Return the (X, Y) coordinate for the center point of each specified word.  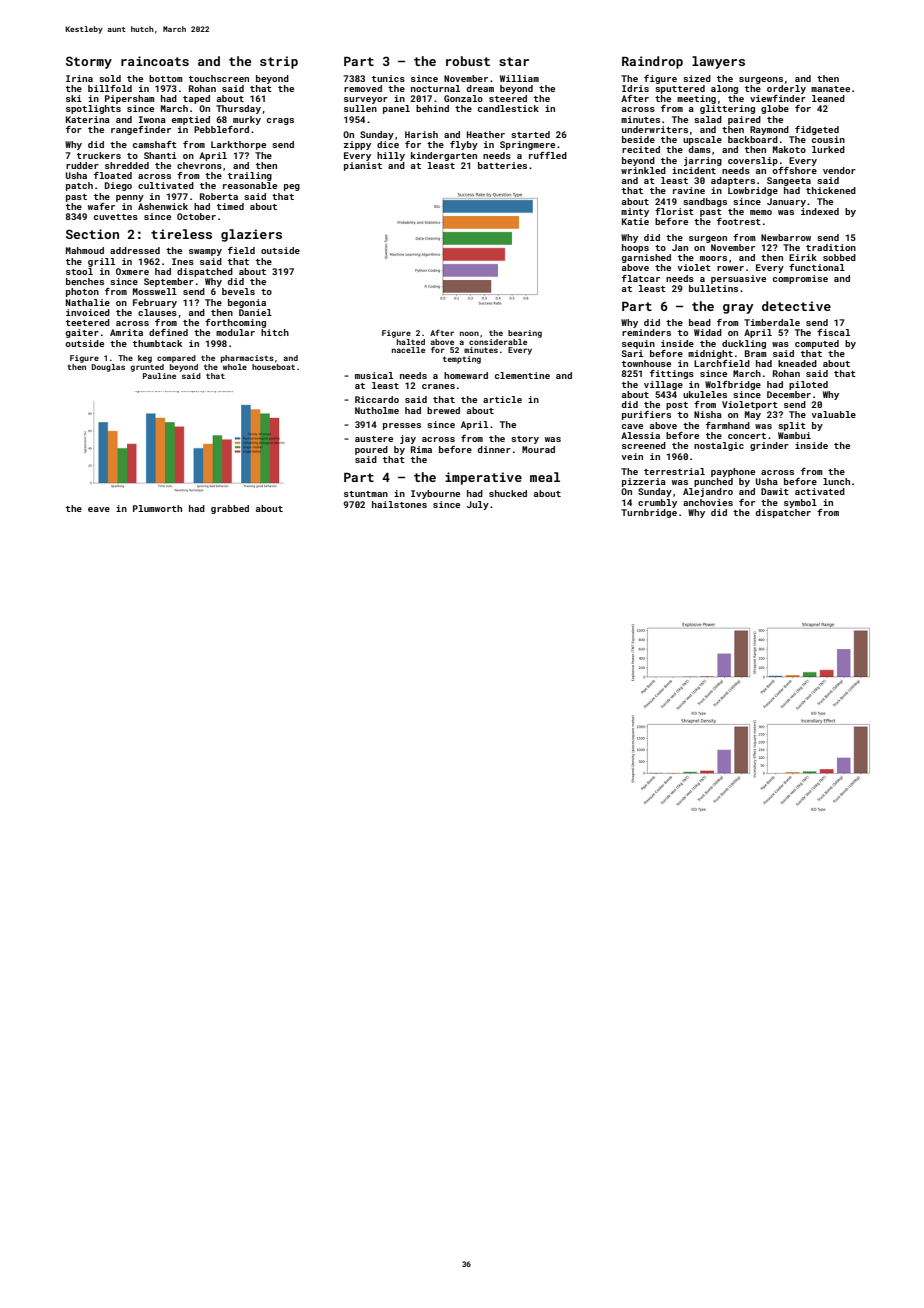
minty (635, 212)
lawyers (718, 62)
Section (92, 234)
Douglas (108, 368)
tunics (388, 78)
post (677, 406)
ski (74, 98)
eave (99, 509)
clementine (522, 375)
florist (674, 211)
